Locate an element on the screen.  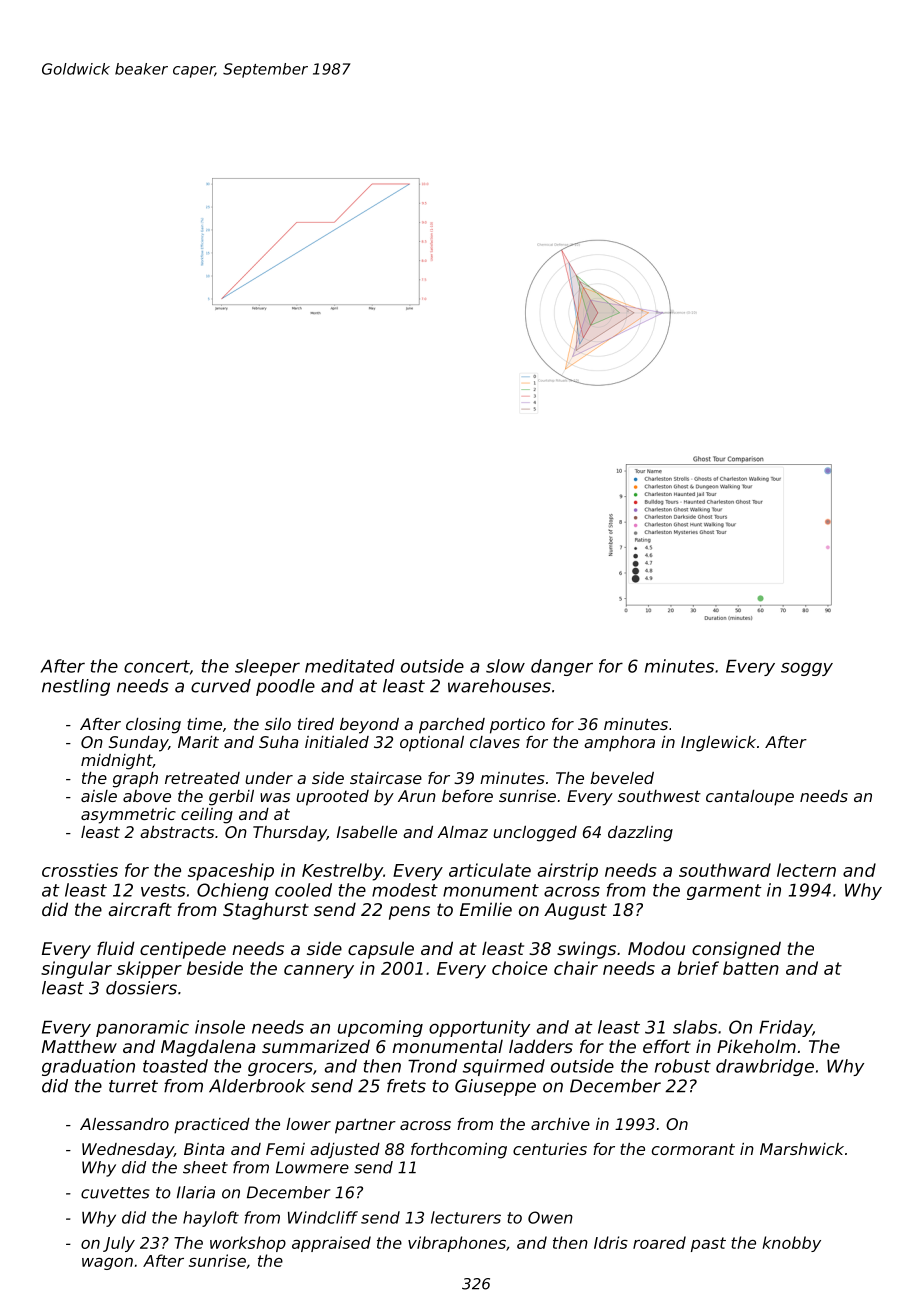
nestling is located at coordinates (76, 687).
